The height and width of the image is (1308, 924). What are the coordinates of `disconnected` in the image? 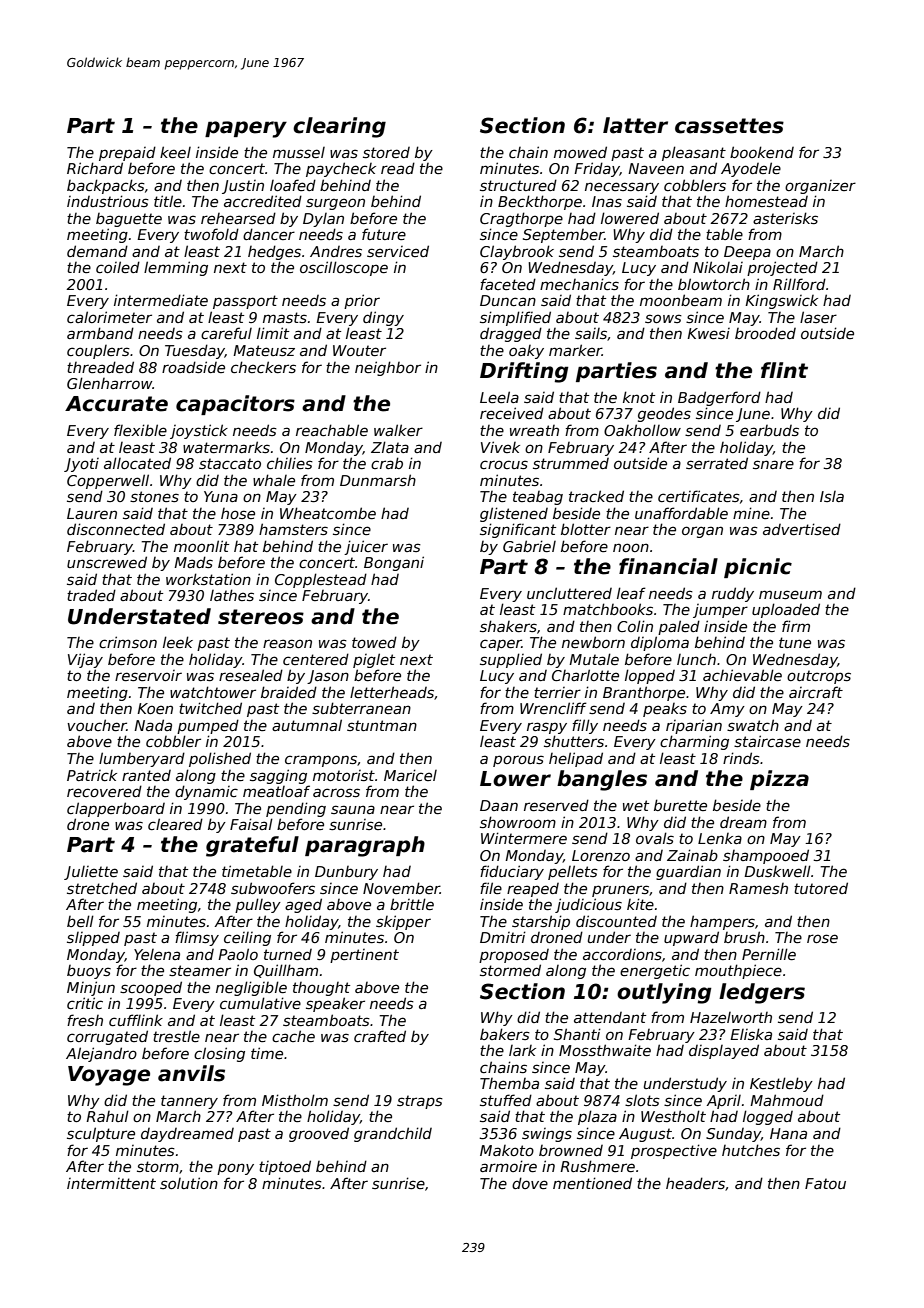 It's located at (116, 529).
